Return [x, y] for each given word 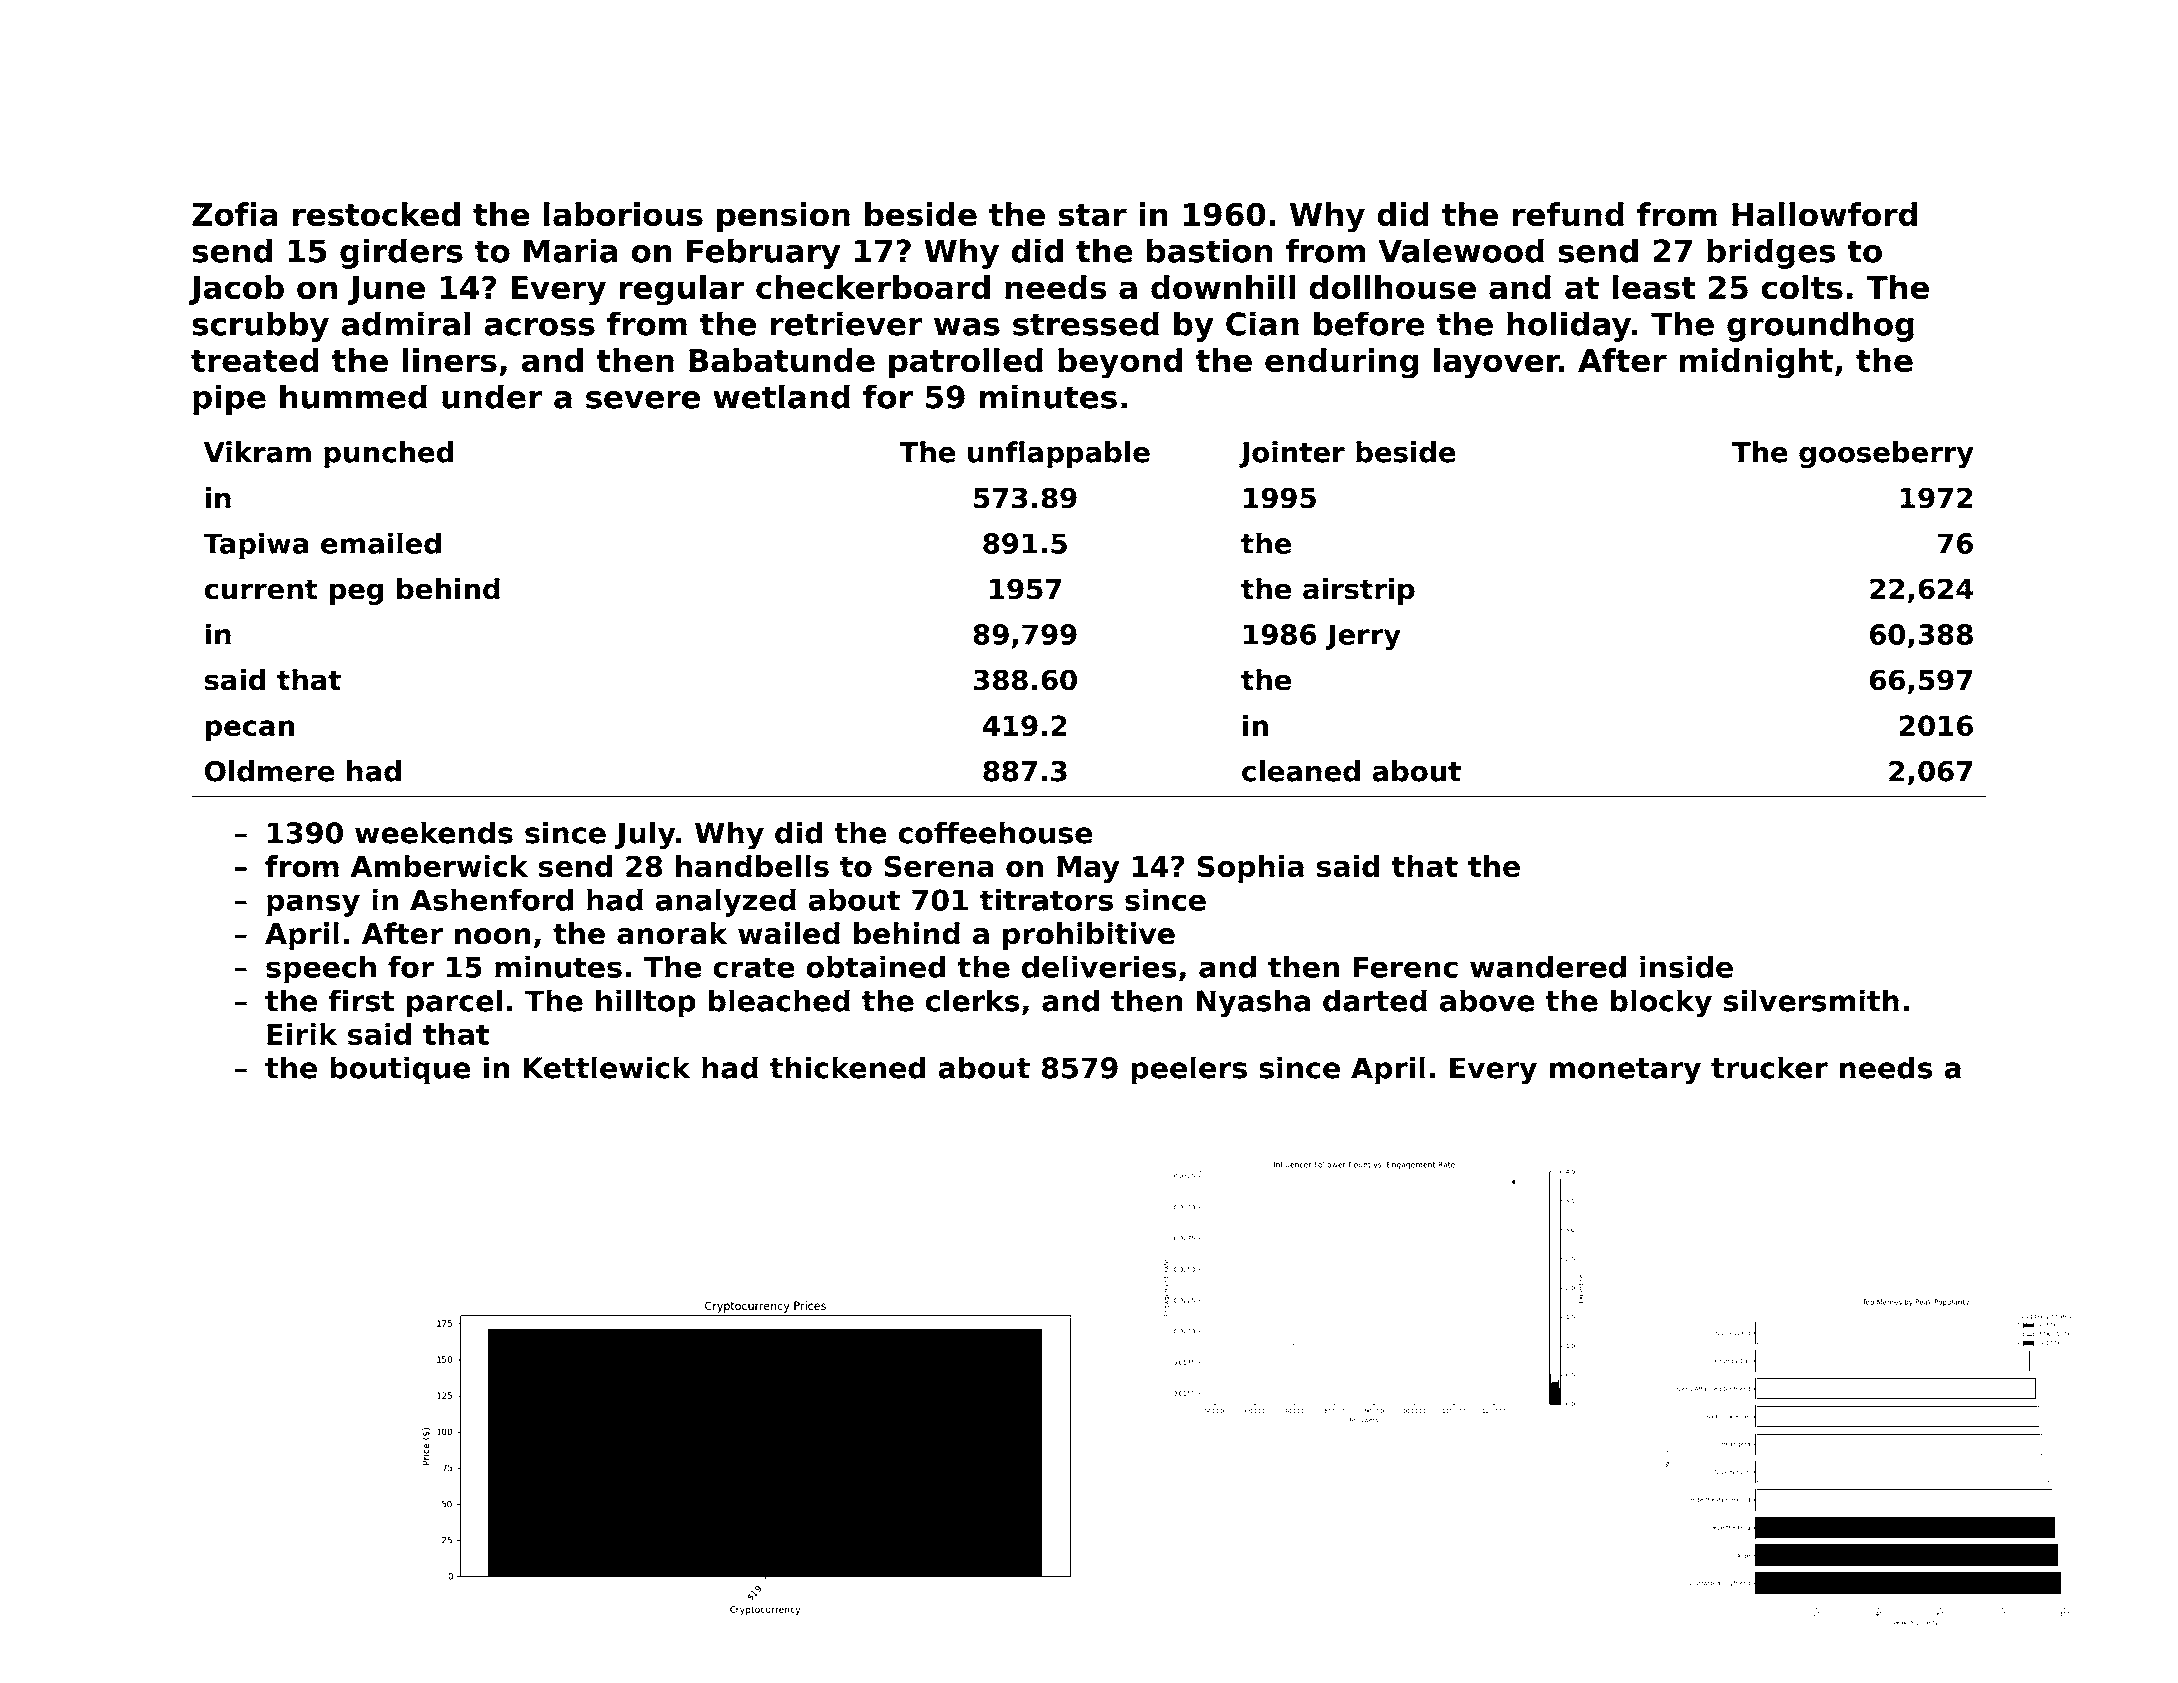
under [492, 396]
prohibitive [1089, 936]
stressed [1086, 323]
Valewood [1461, 250]
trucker [1769, 1067]
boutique [400, 1070]
